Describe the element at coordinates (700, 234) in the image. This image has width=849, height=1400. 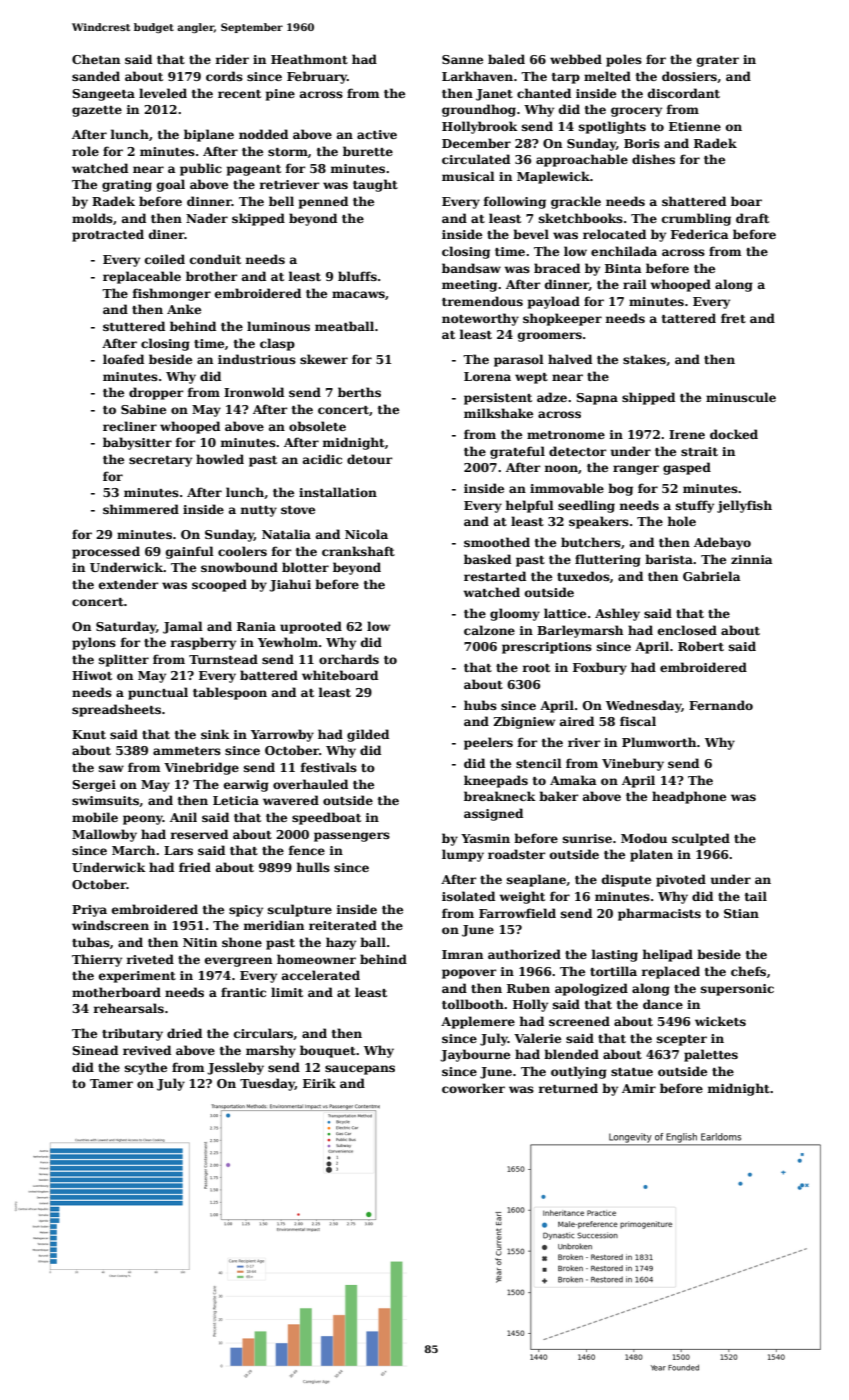
I see `Federica` at that location.
